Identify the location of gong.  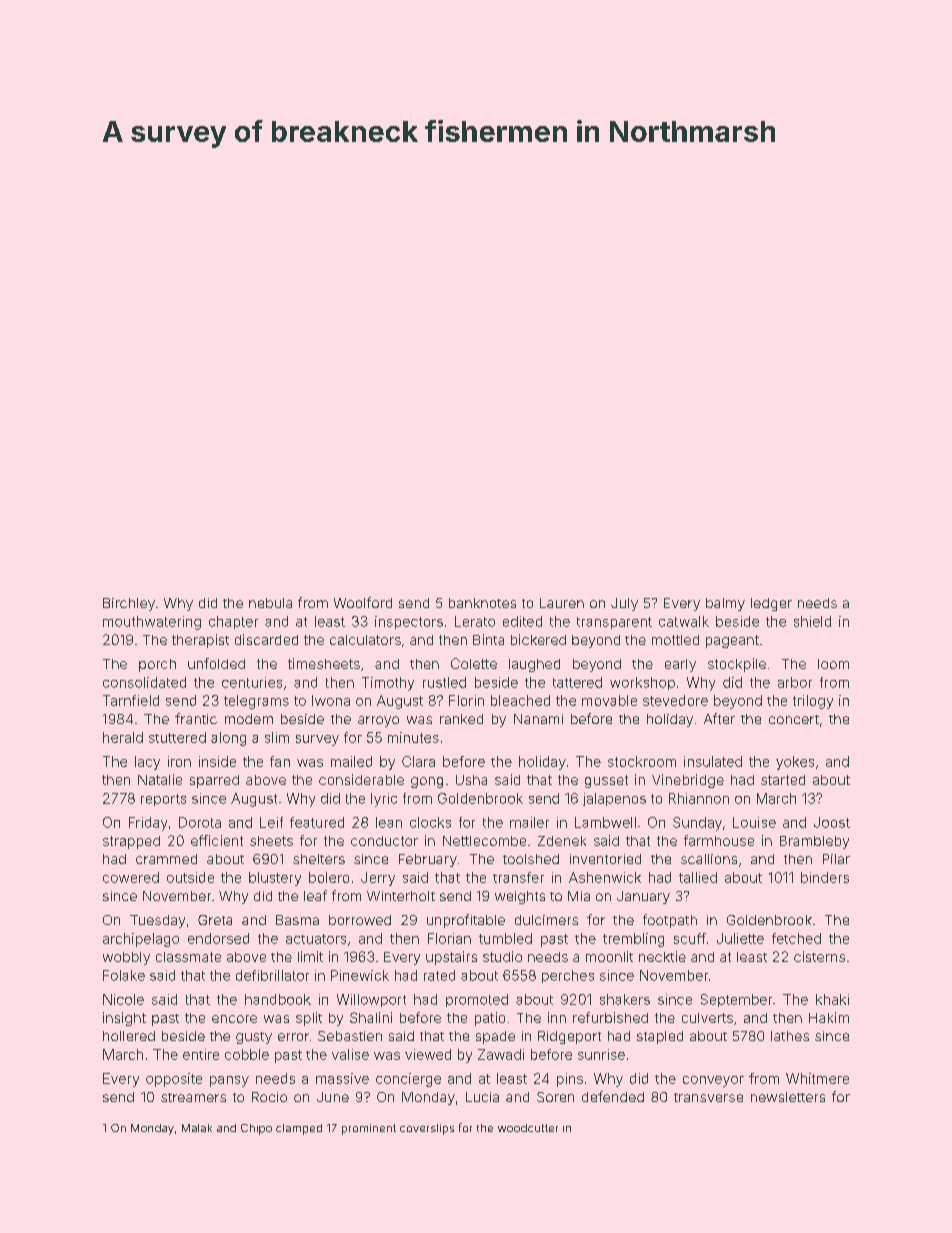
(427, 782).
